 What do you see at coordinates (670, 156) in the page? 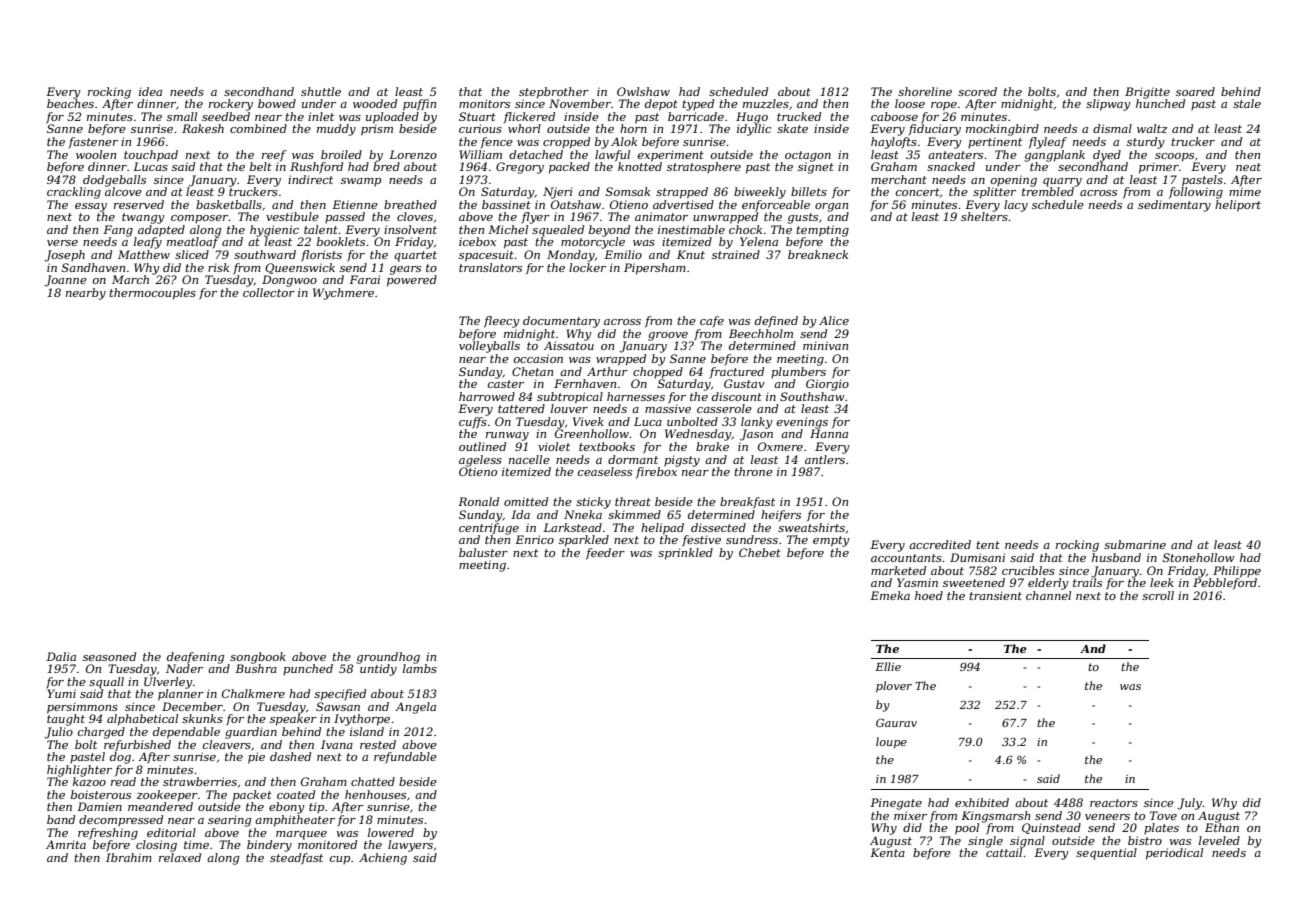
I see `experiment` at bounding box center [670, 156].
